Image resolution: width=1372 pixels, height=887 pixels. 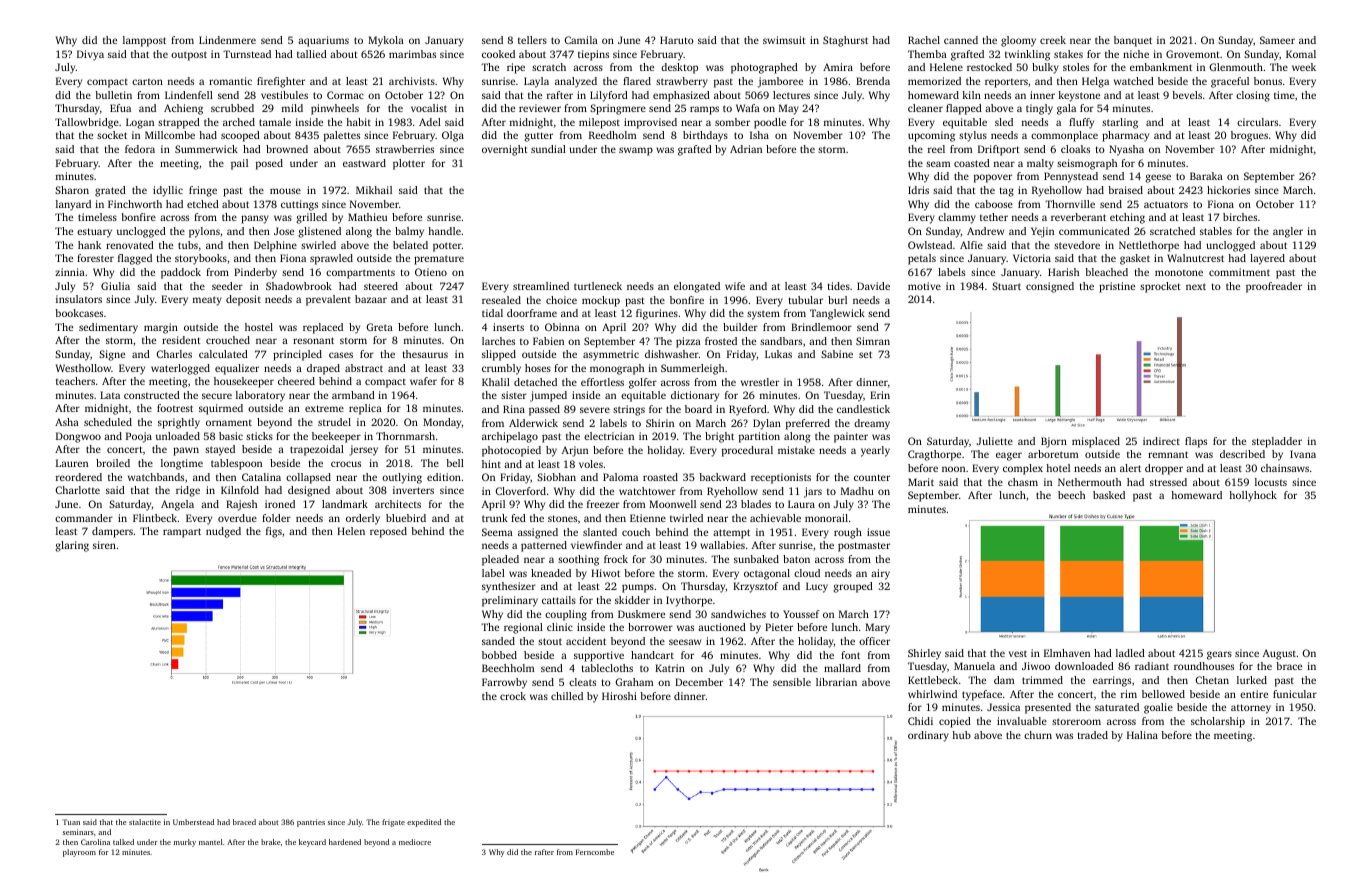 I want to click on brake, so click(x=271, y=842).
